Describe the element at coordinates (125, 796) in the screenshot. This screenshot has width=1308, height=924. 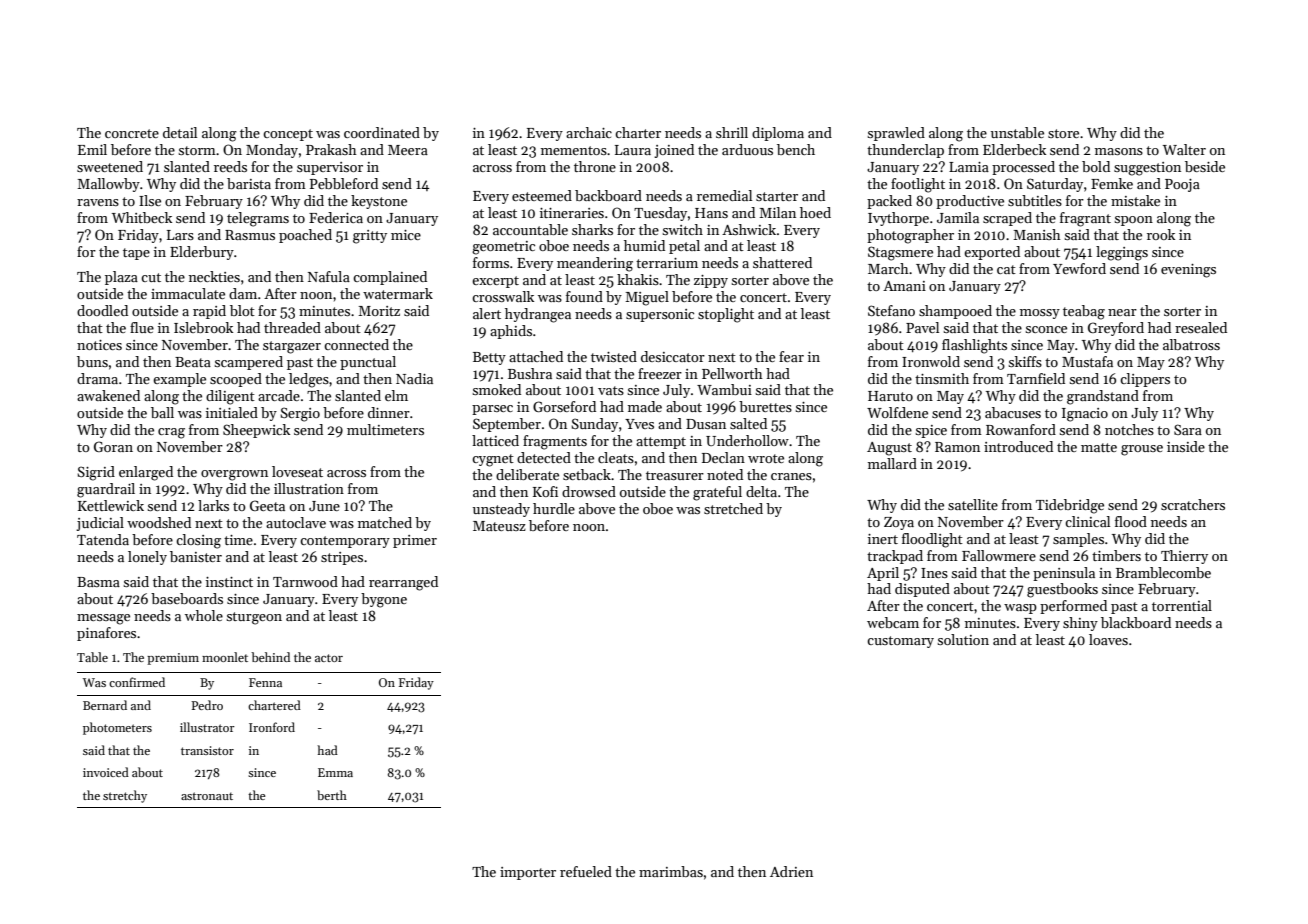
I see `stretchy` at that location.
